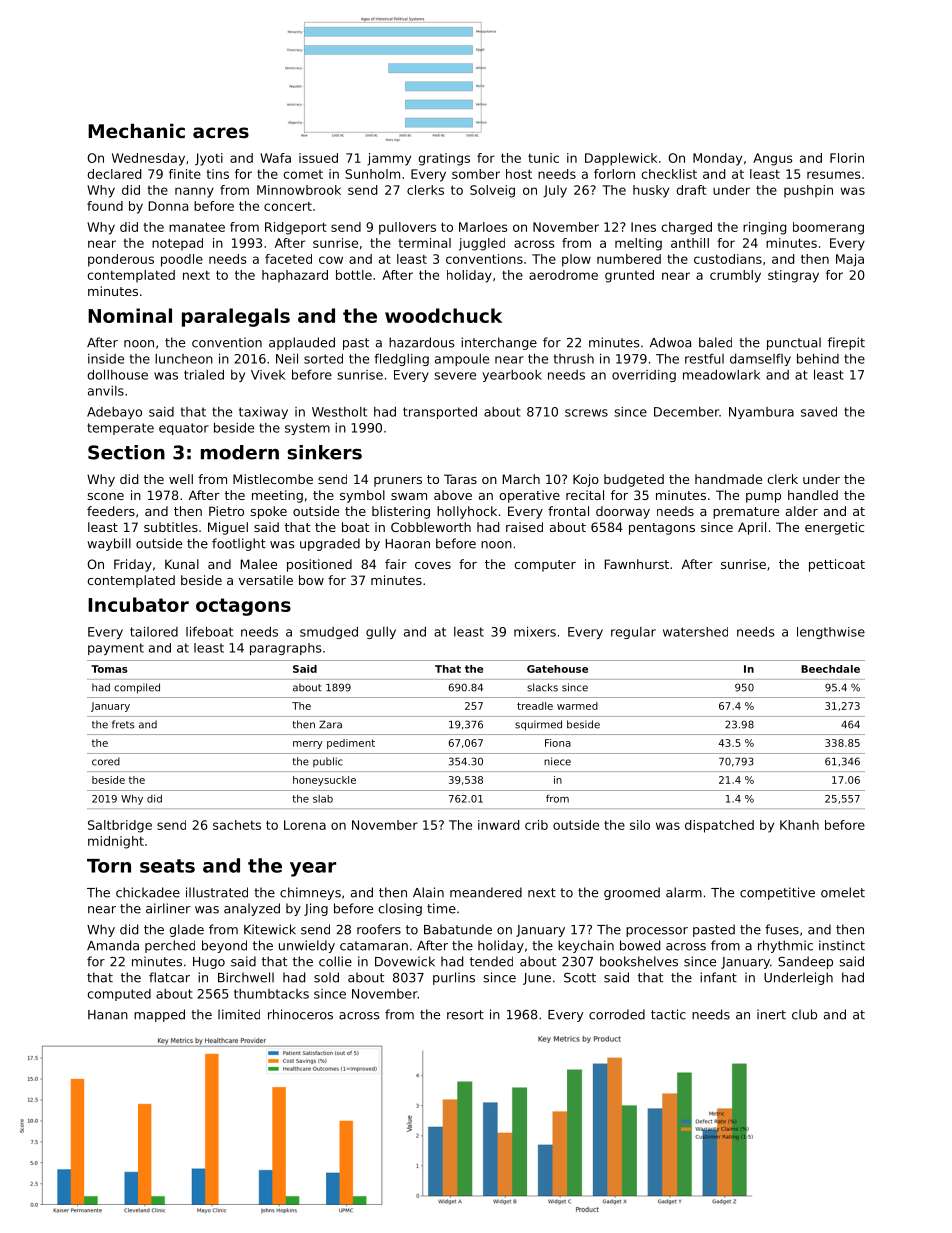 Image resolution: width=952 pixels, height=1233 pixels. I want to click on boomerang, so click(828, 228).
